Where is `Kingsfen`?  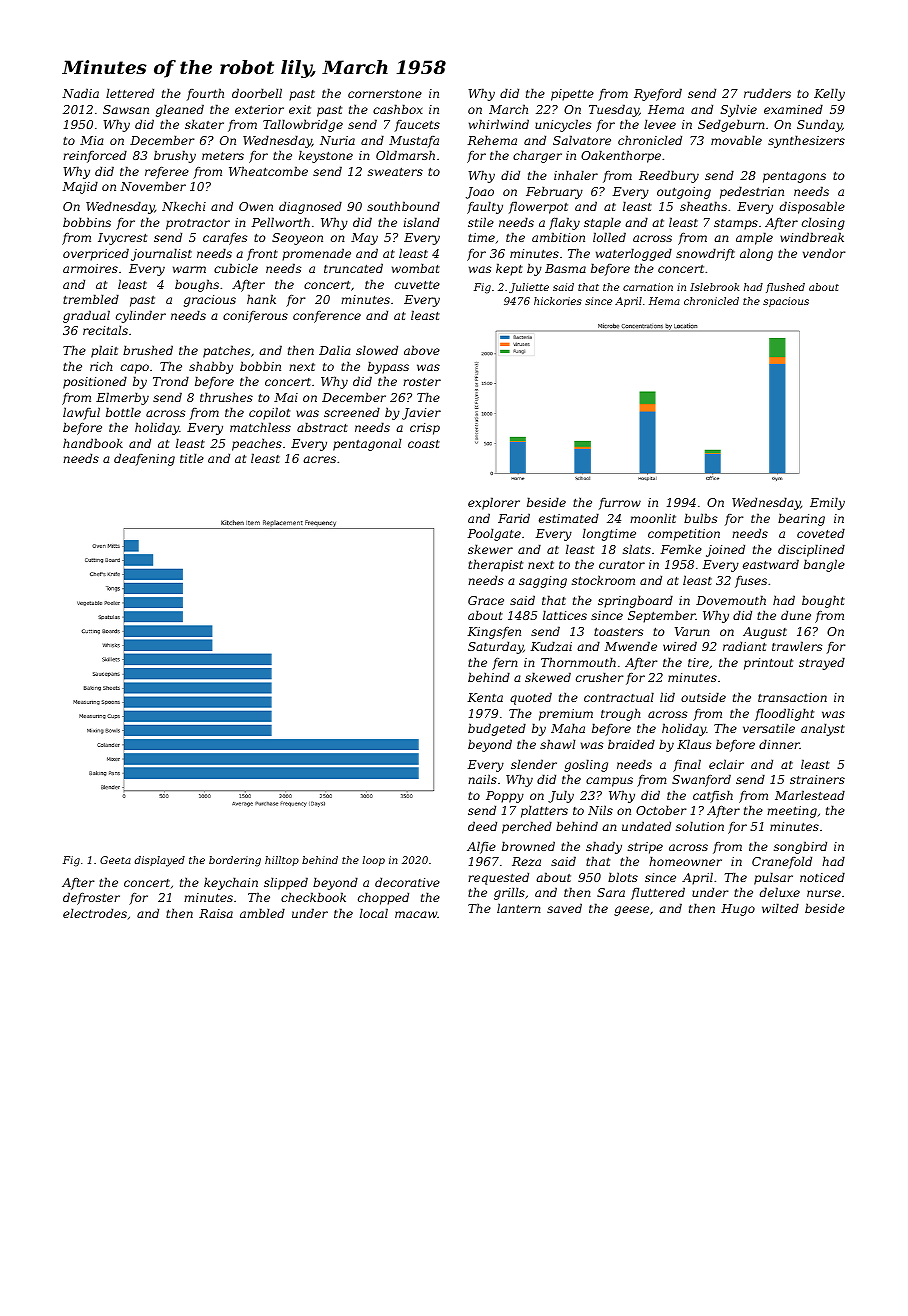
Kingsfen is located at coordinates (494, 633).
